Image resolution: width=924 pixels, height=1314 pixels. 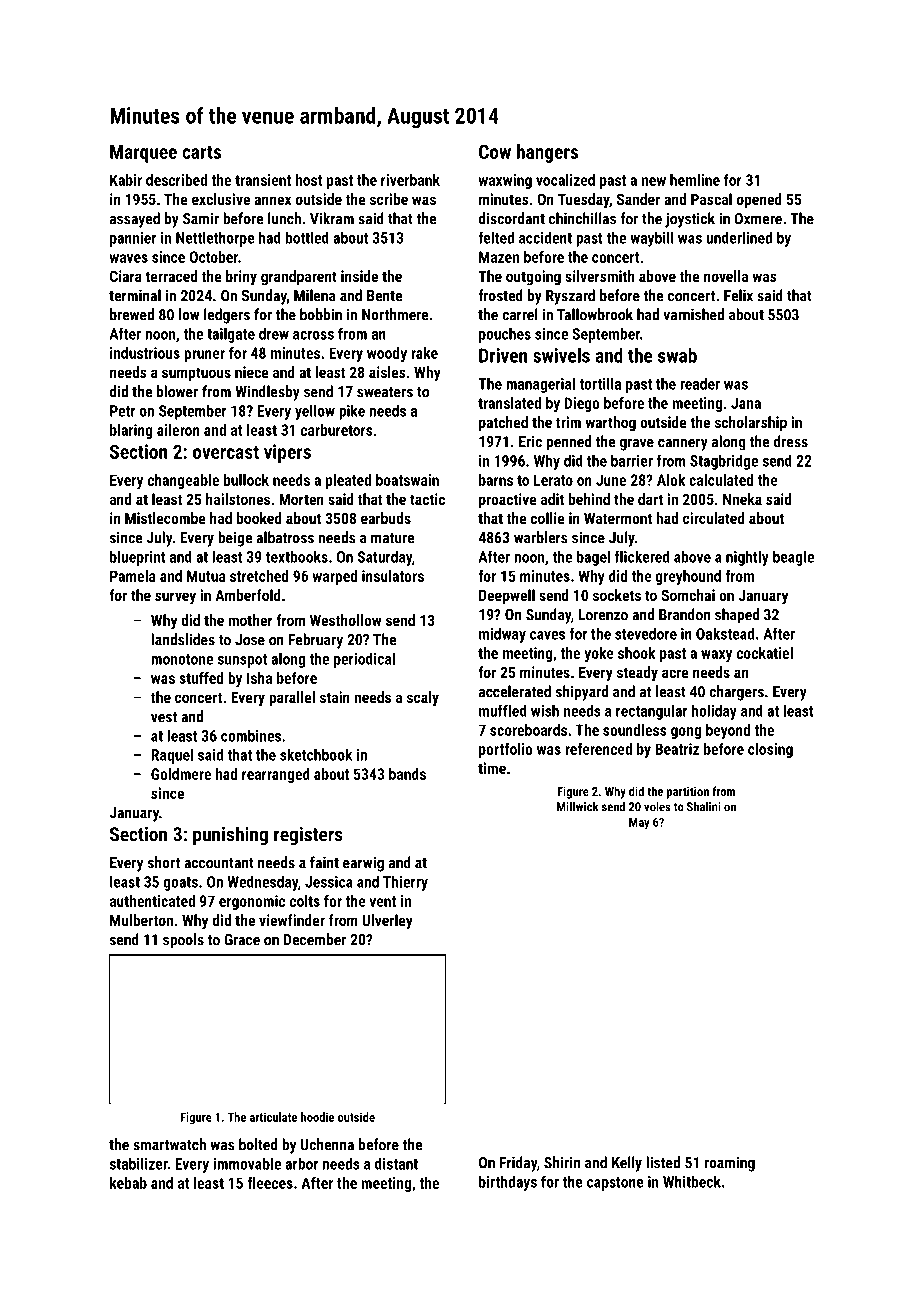 What do you see at coordinates (133, 239) in the page?
I see `pannier` at bounding box center [133, 239].
